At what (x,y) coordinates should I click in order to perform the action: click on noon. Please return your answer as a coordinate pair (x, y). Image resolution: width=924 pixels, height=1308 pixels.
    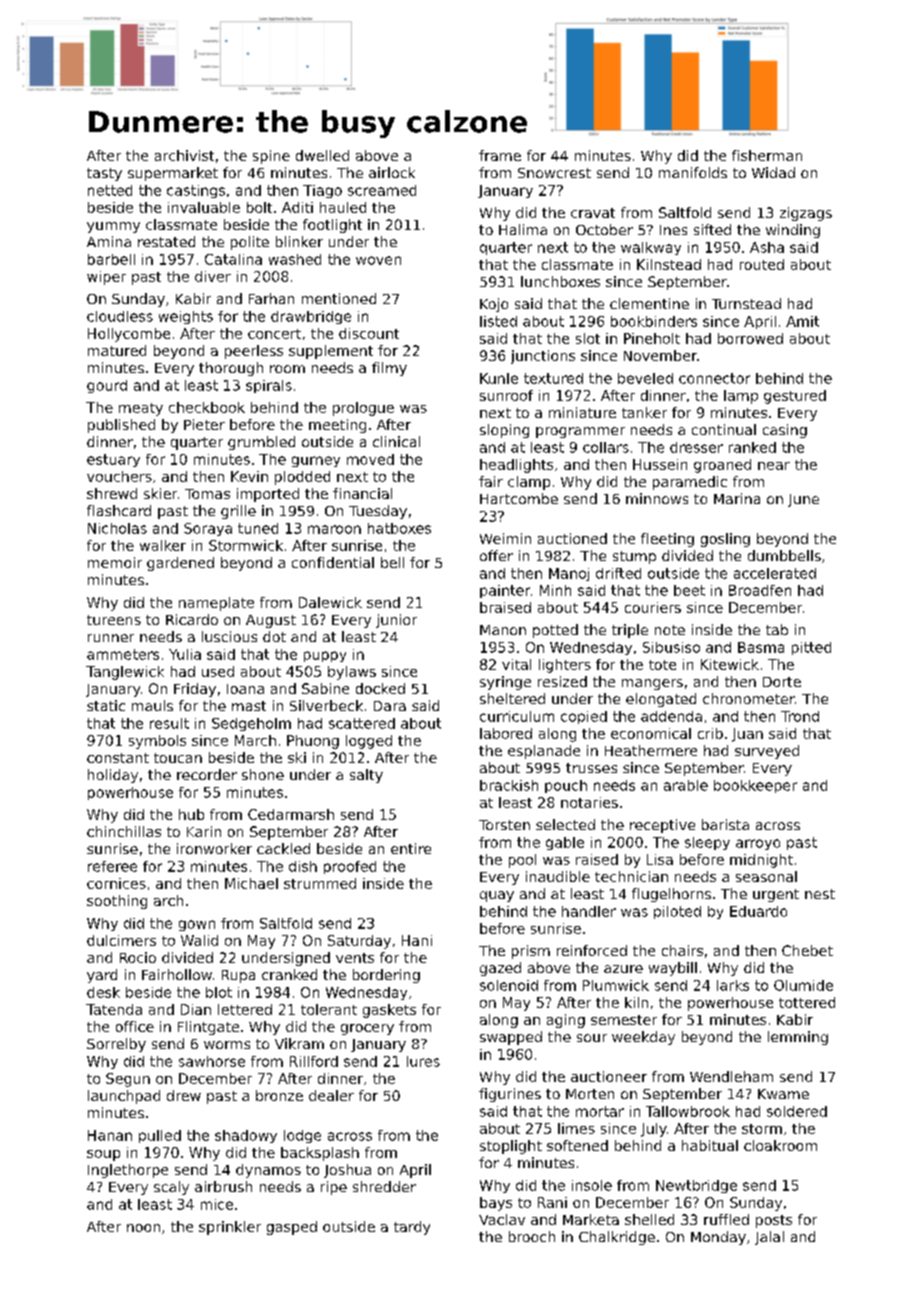
    Looking at the image, I should click on (143, 1228).
